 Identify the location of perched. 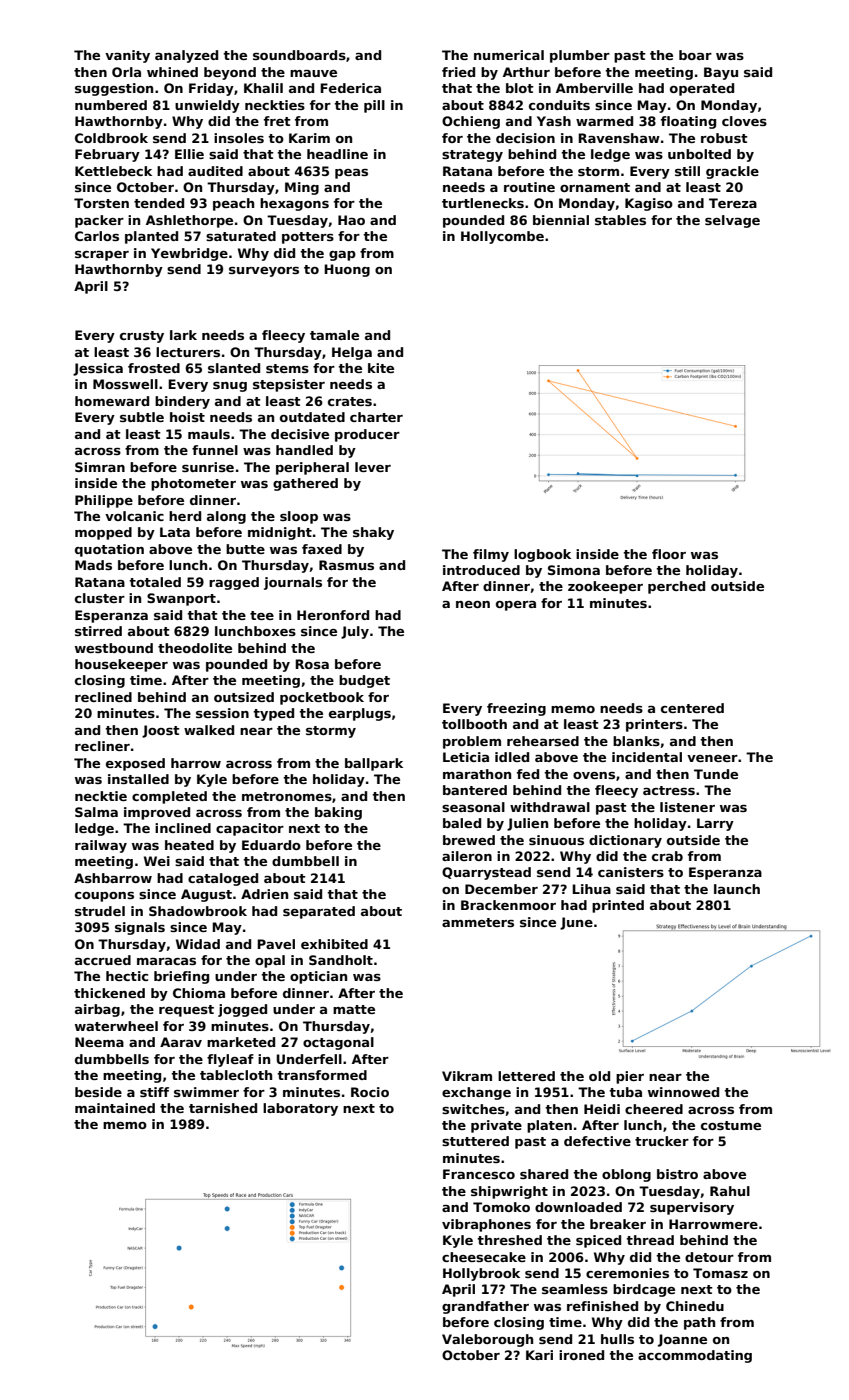
(676, 587).
